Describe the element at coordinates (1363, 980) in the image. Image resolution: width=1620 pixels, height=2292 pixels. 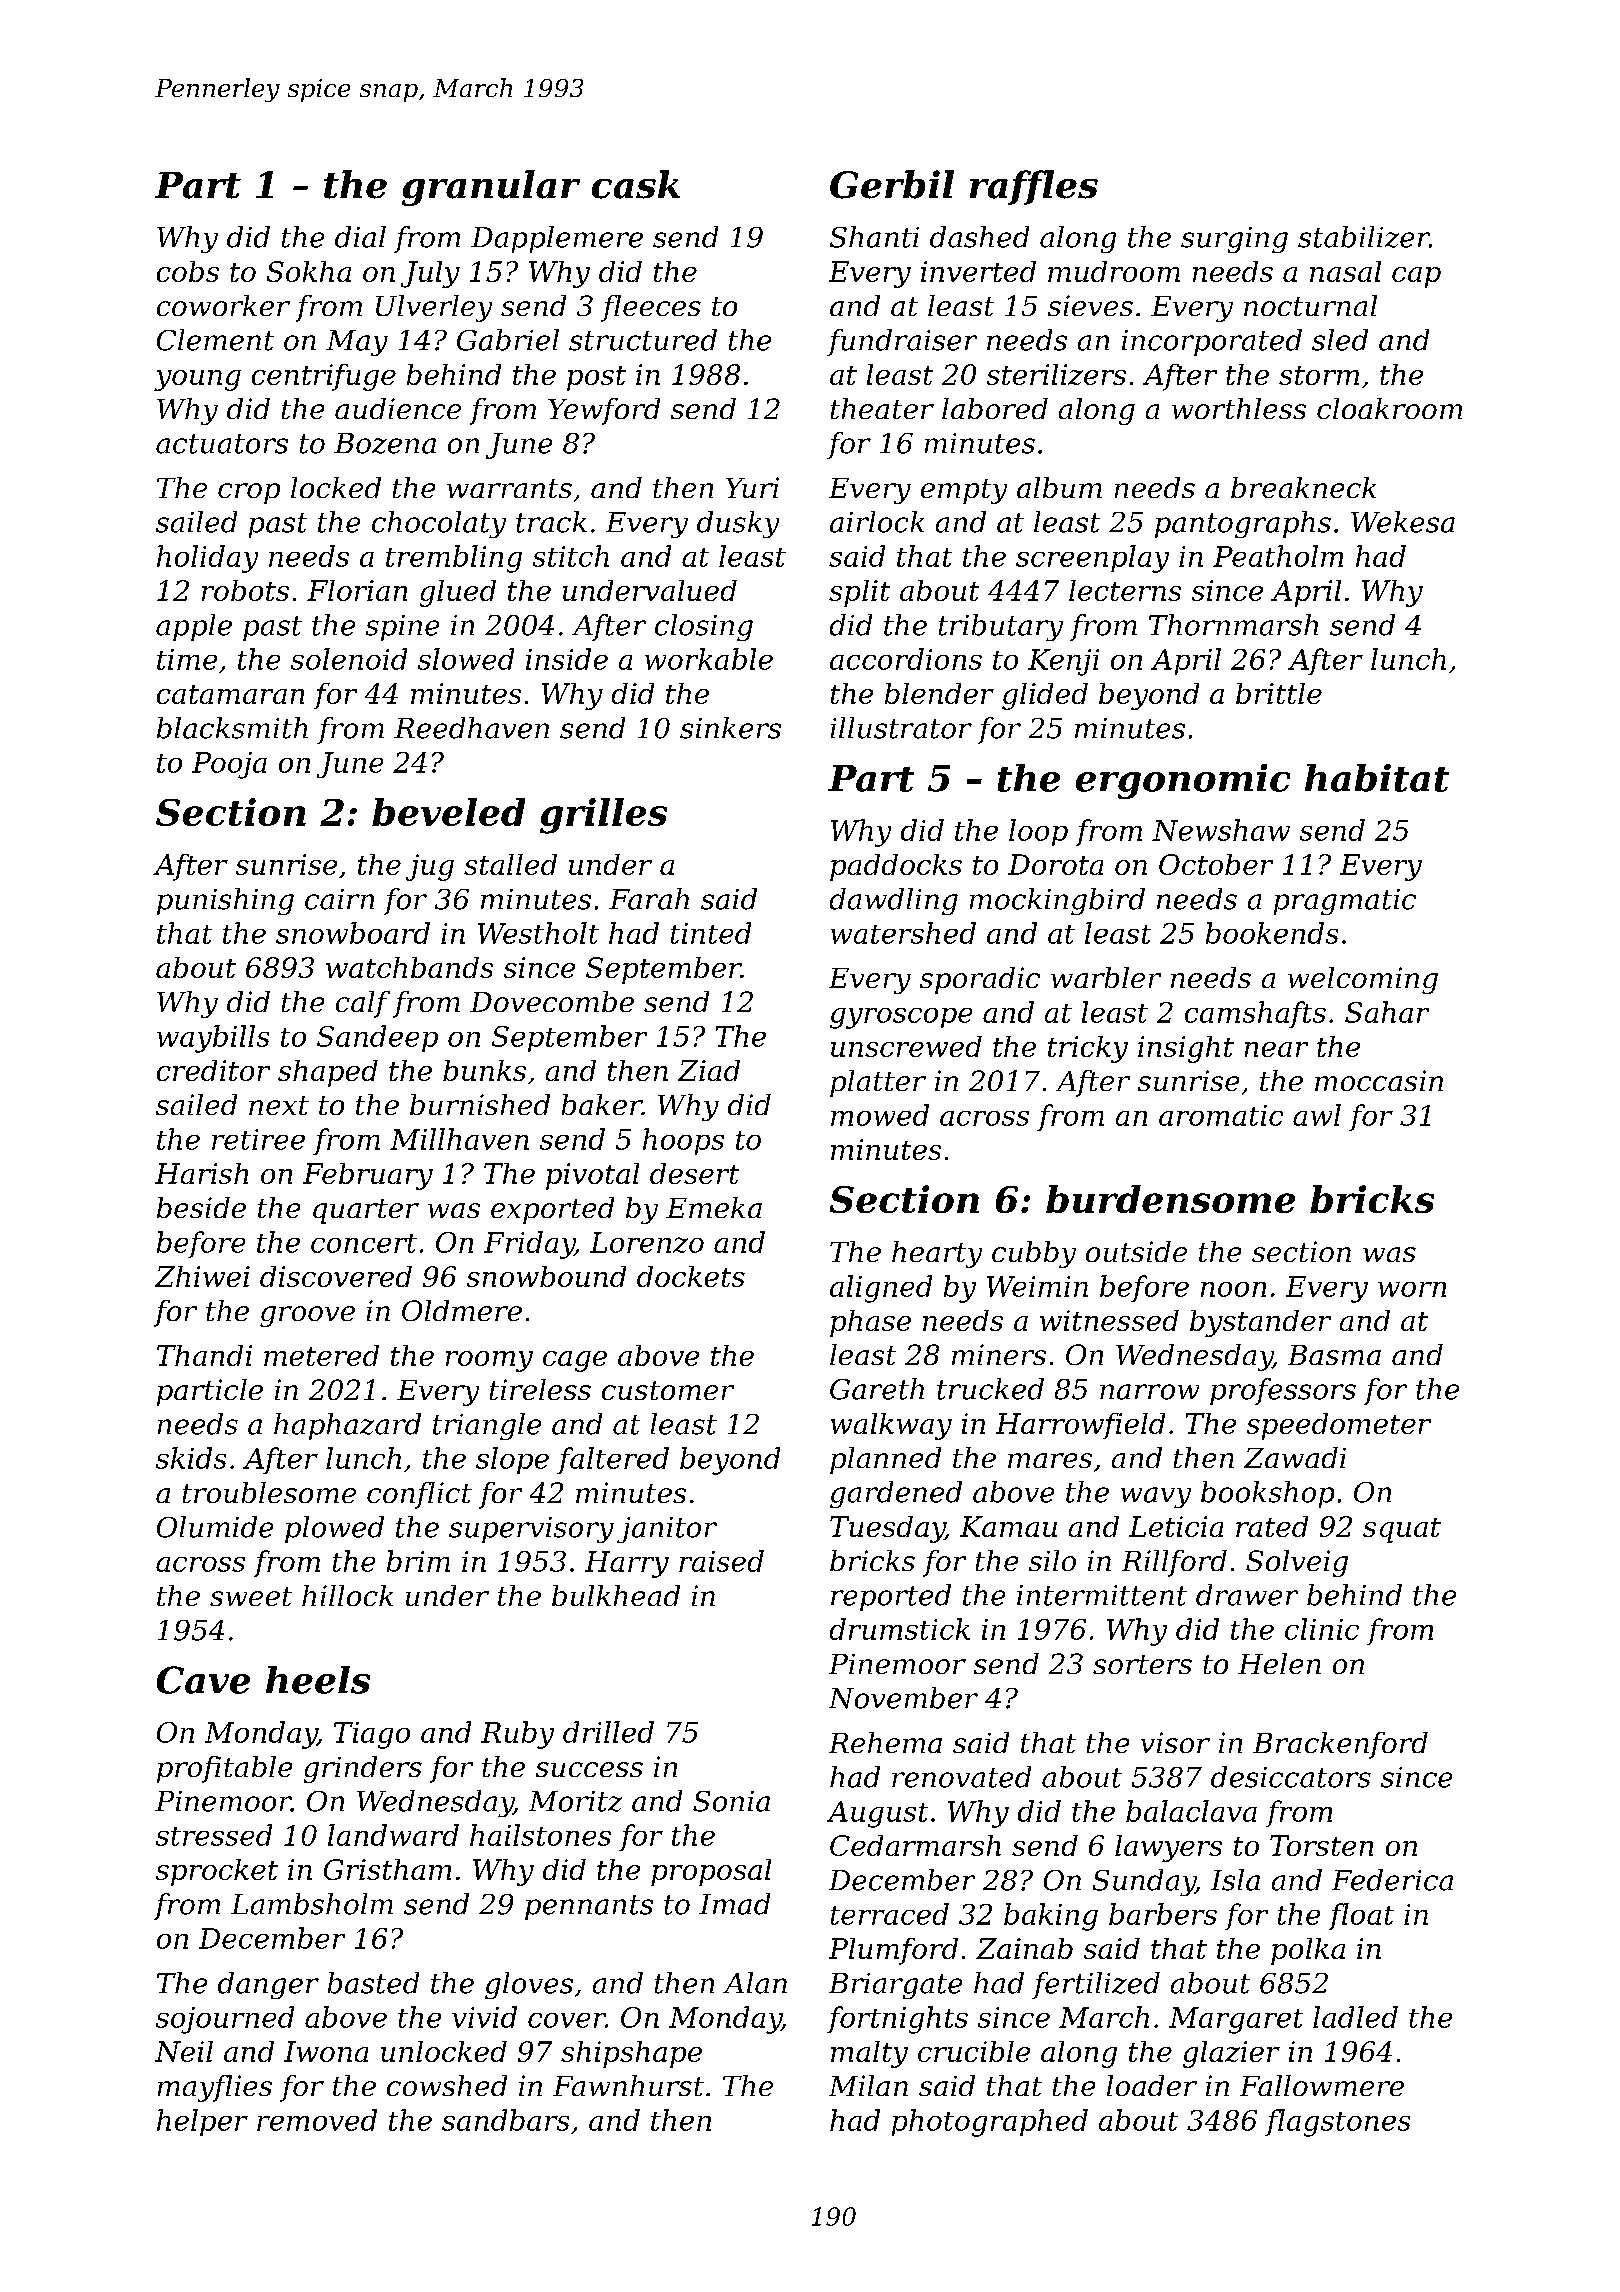
I see `welcoming` at that location.
